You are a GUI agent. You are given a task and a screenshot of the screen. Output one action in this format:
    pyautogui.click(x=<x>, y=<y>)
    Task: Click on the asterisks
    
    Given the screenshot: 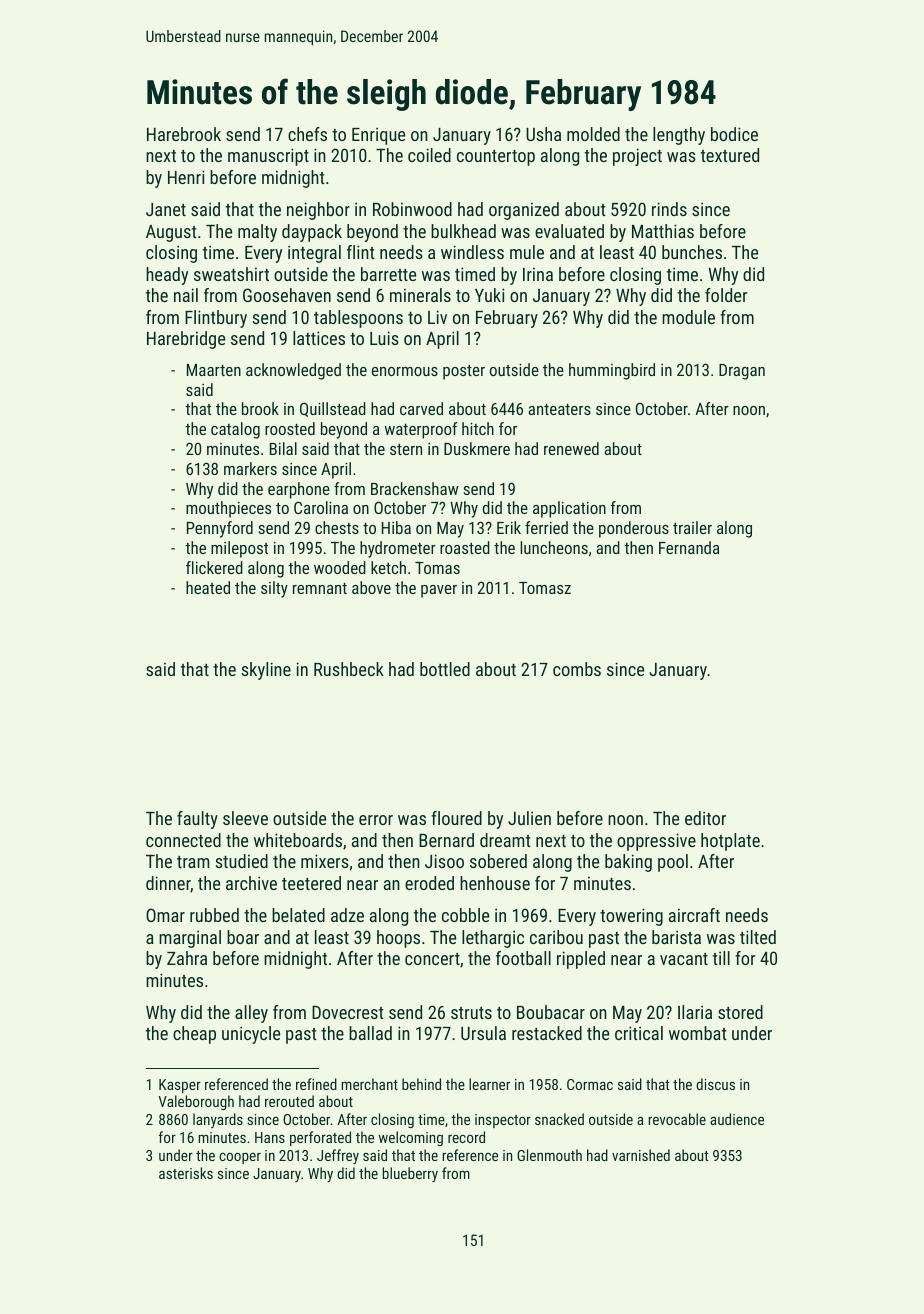 What is the action you would take?
    pyautogui.click(x=186, y=1173)
